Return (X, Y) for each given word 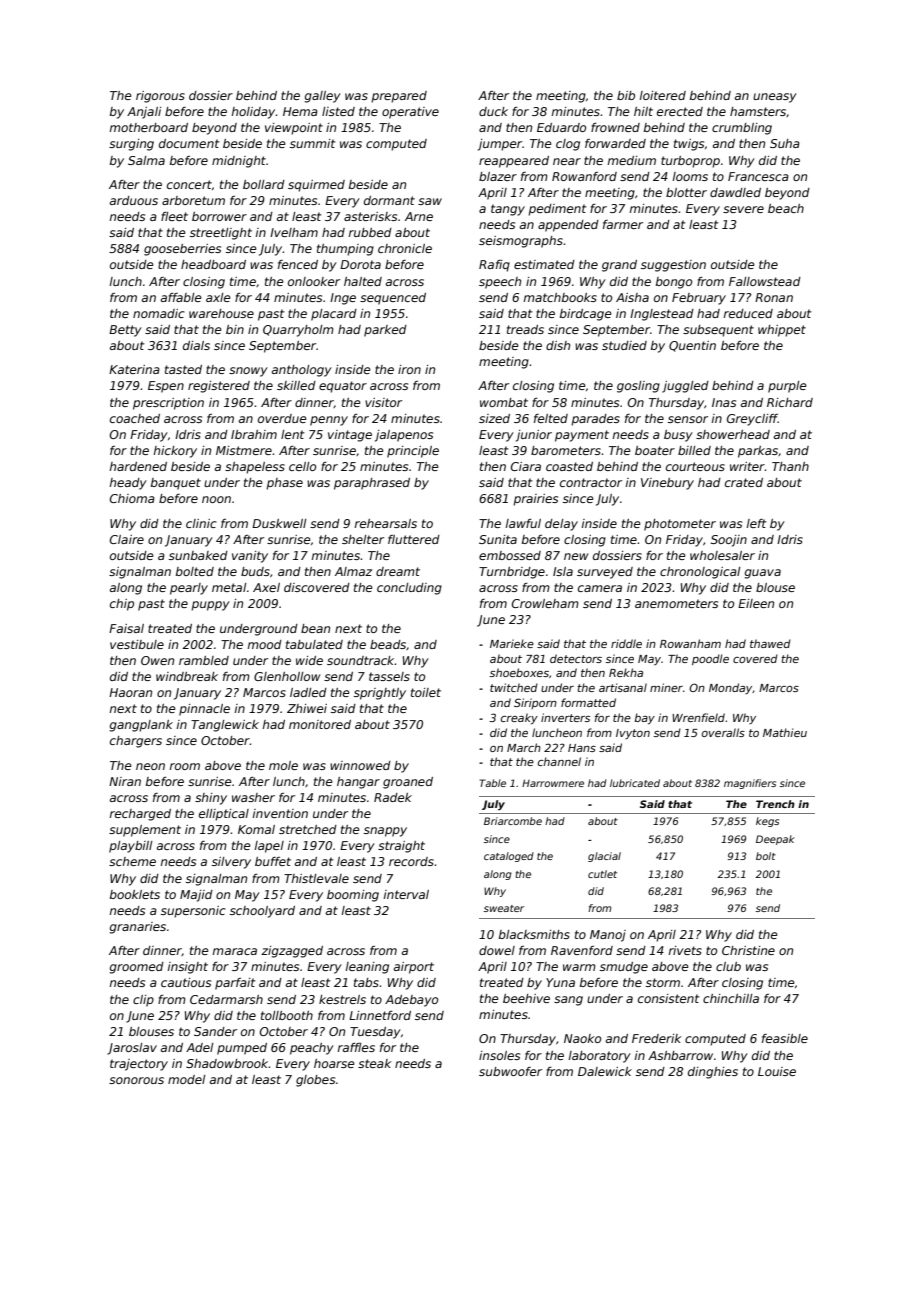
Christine (748, 950)
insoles (499, 1055)
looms (690, 176)
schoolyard (262, 912)
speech (500, 283)
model (186, 1079)
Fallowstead (765, 281)
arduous (134, 200)
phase (284, 484)
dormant (389, 200)
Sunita (498, 539)
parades (595, 420)
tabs (366, 982)
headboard (213, 264)
